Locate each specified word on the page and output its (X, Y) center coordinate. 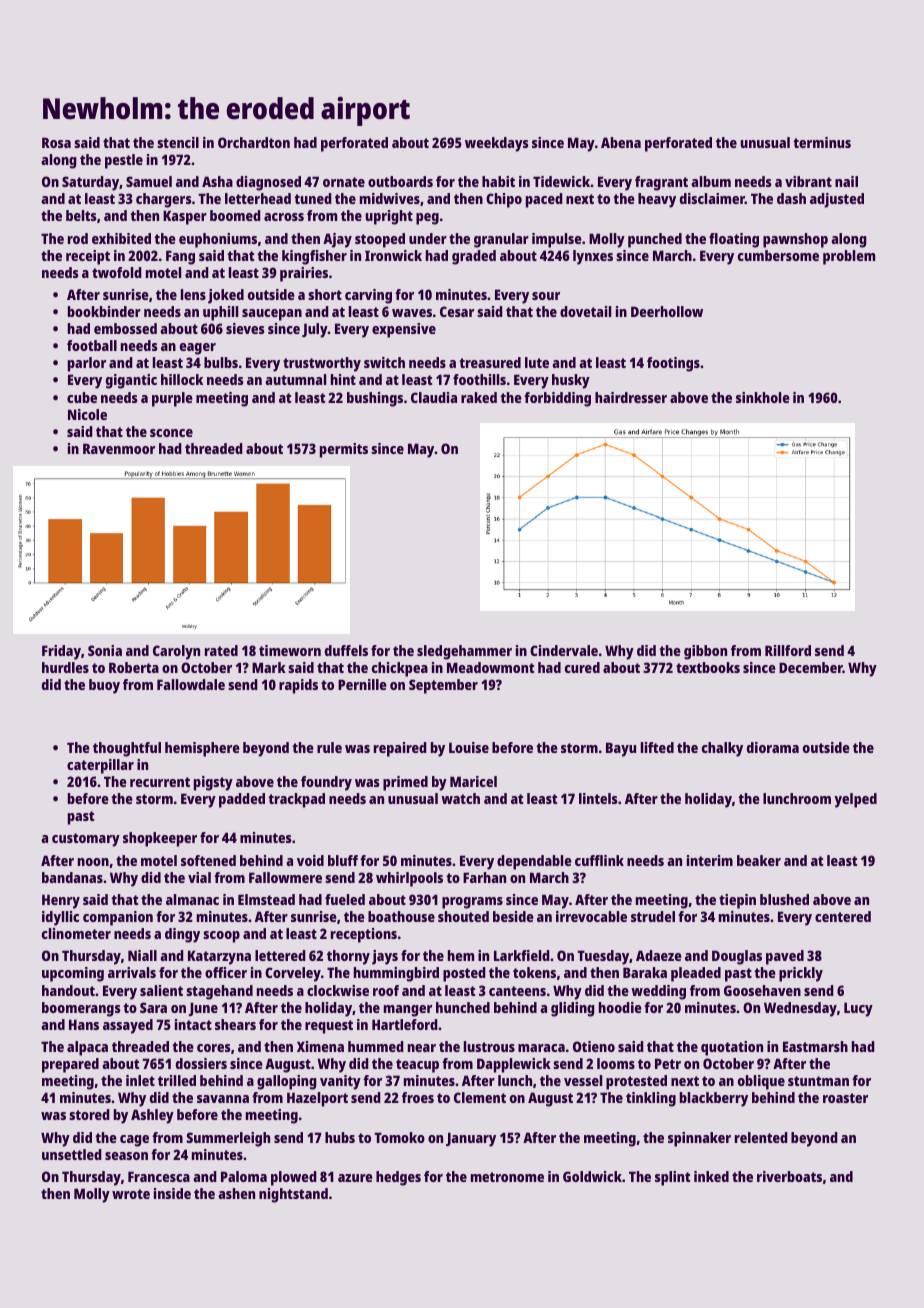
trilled (177, 1080)
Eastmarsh (815, 1046)
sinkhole (763, 397)
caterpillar (100, 766)
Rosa (56, 142)
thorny (348, 957)
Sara (153, 1007)
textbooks (708, 667)
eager (198, 349)
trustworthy (322, 364)
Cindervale (564, 650)
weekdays (497, 144)
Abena (621, 142)
